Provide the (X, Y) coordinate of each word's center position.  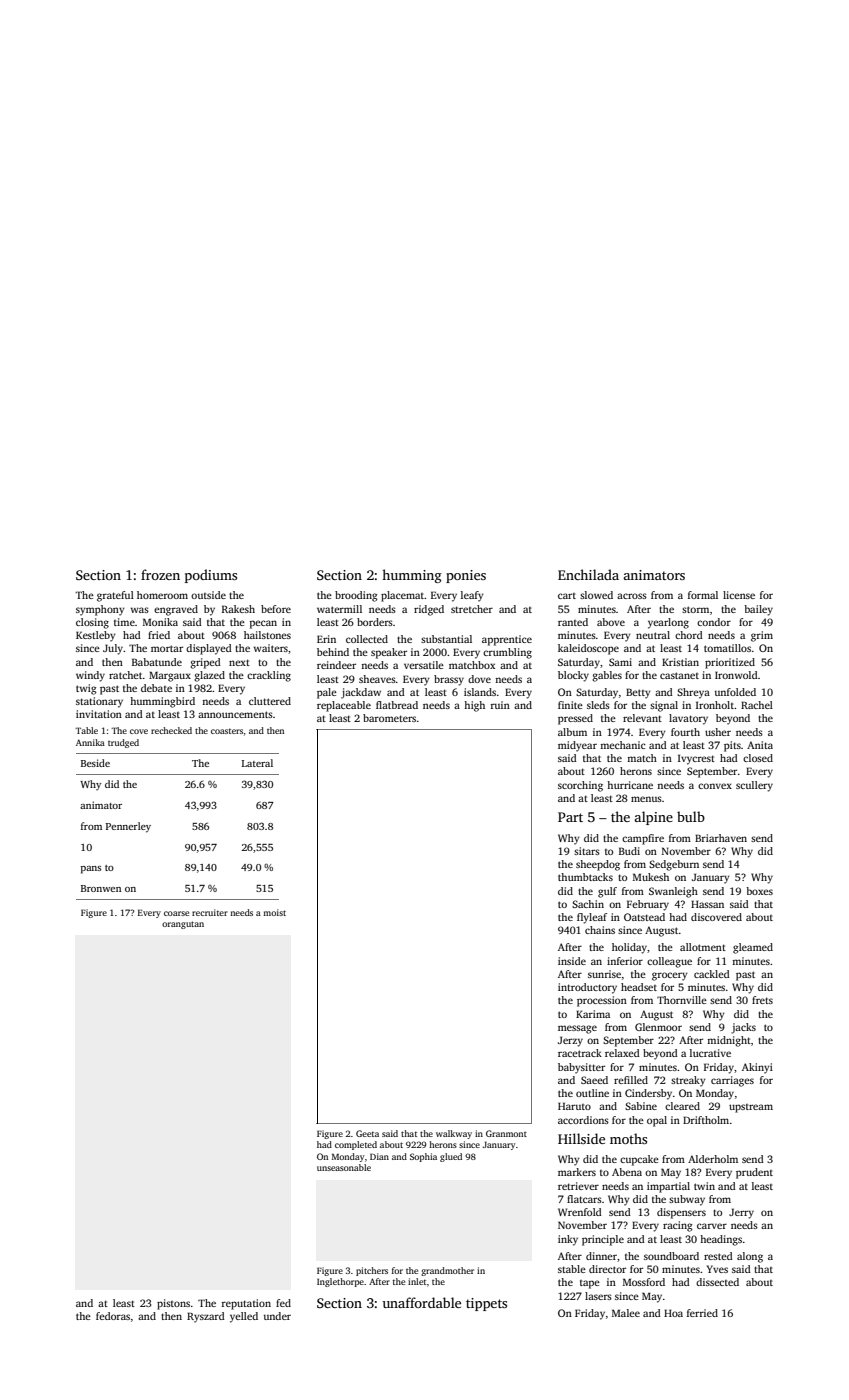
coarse (176, 913)
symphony (100, 610)
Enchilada (588, 574)
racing (677, 1226)
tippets (486, 1304)
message (577, 1029)
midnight (729, 1041)
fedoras (113, 1316)
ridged (429, 610)
